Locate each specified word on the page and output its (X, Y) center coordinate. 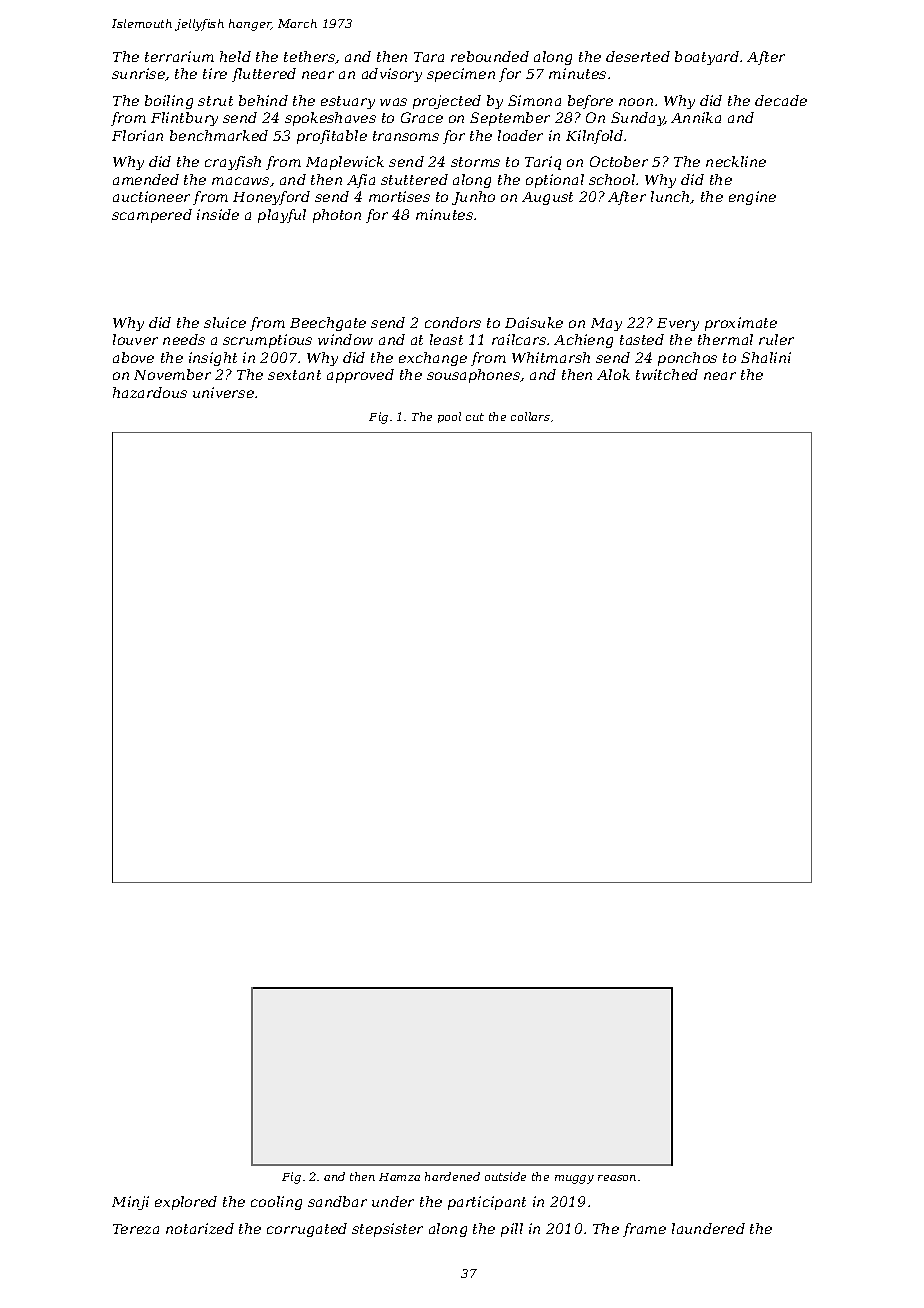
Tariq (543, 163)
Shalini (766, 357)
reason (617, 1178)
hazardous (150, 392)
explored (186, 1203)
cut (475, 417)
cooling (276, 1203)
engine (752, 198)
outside (505, 1176)
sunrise (138, 73)
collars (530, 416)
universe (223, 392)
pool (449, 417)
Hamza (399, 1177)
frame (644, 1230)
